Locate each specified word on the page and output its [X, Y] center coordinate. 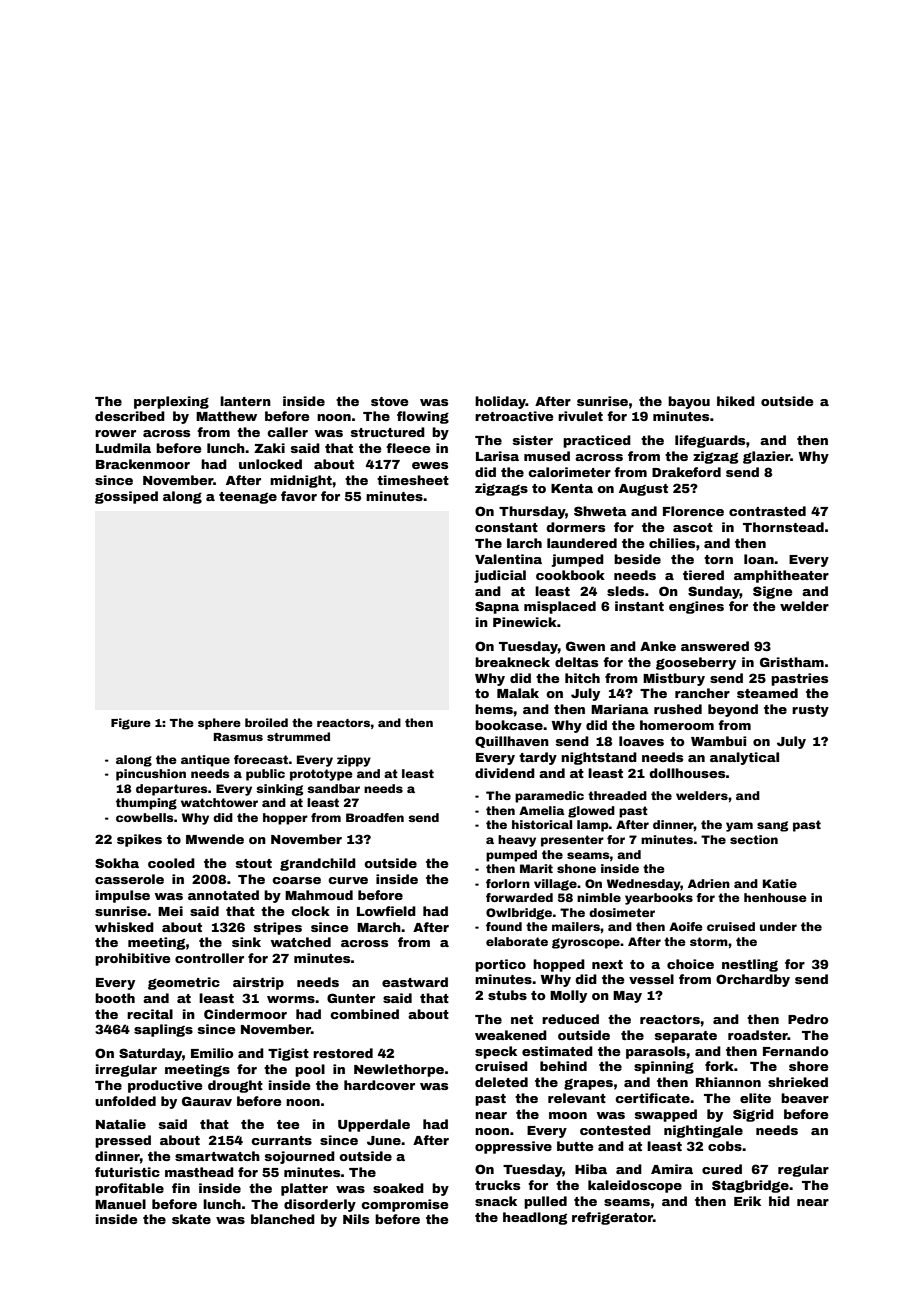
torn [718, 559]
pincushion [151, 775]
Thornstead [783, 527]
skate [191, 1219]
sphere [219, 724]
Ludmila [123, 448]
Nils [356, 1219]
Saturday [150, 1054]
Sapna [497, 607]
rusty [810, 711]
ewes [430, 465]
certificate [652, 1098]
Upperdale [374, 1125]
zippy [354, 761]
